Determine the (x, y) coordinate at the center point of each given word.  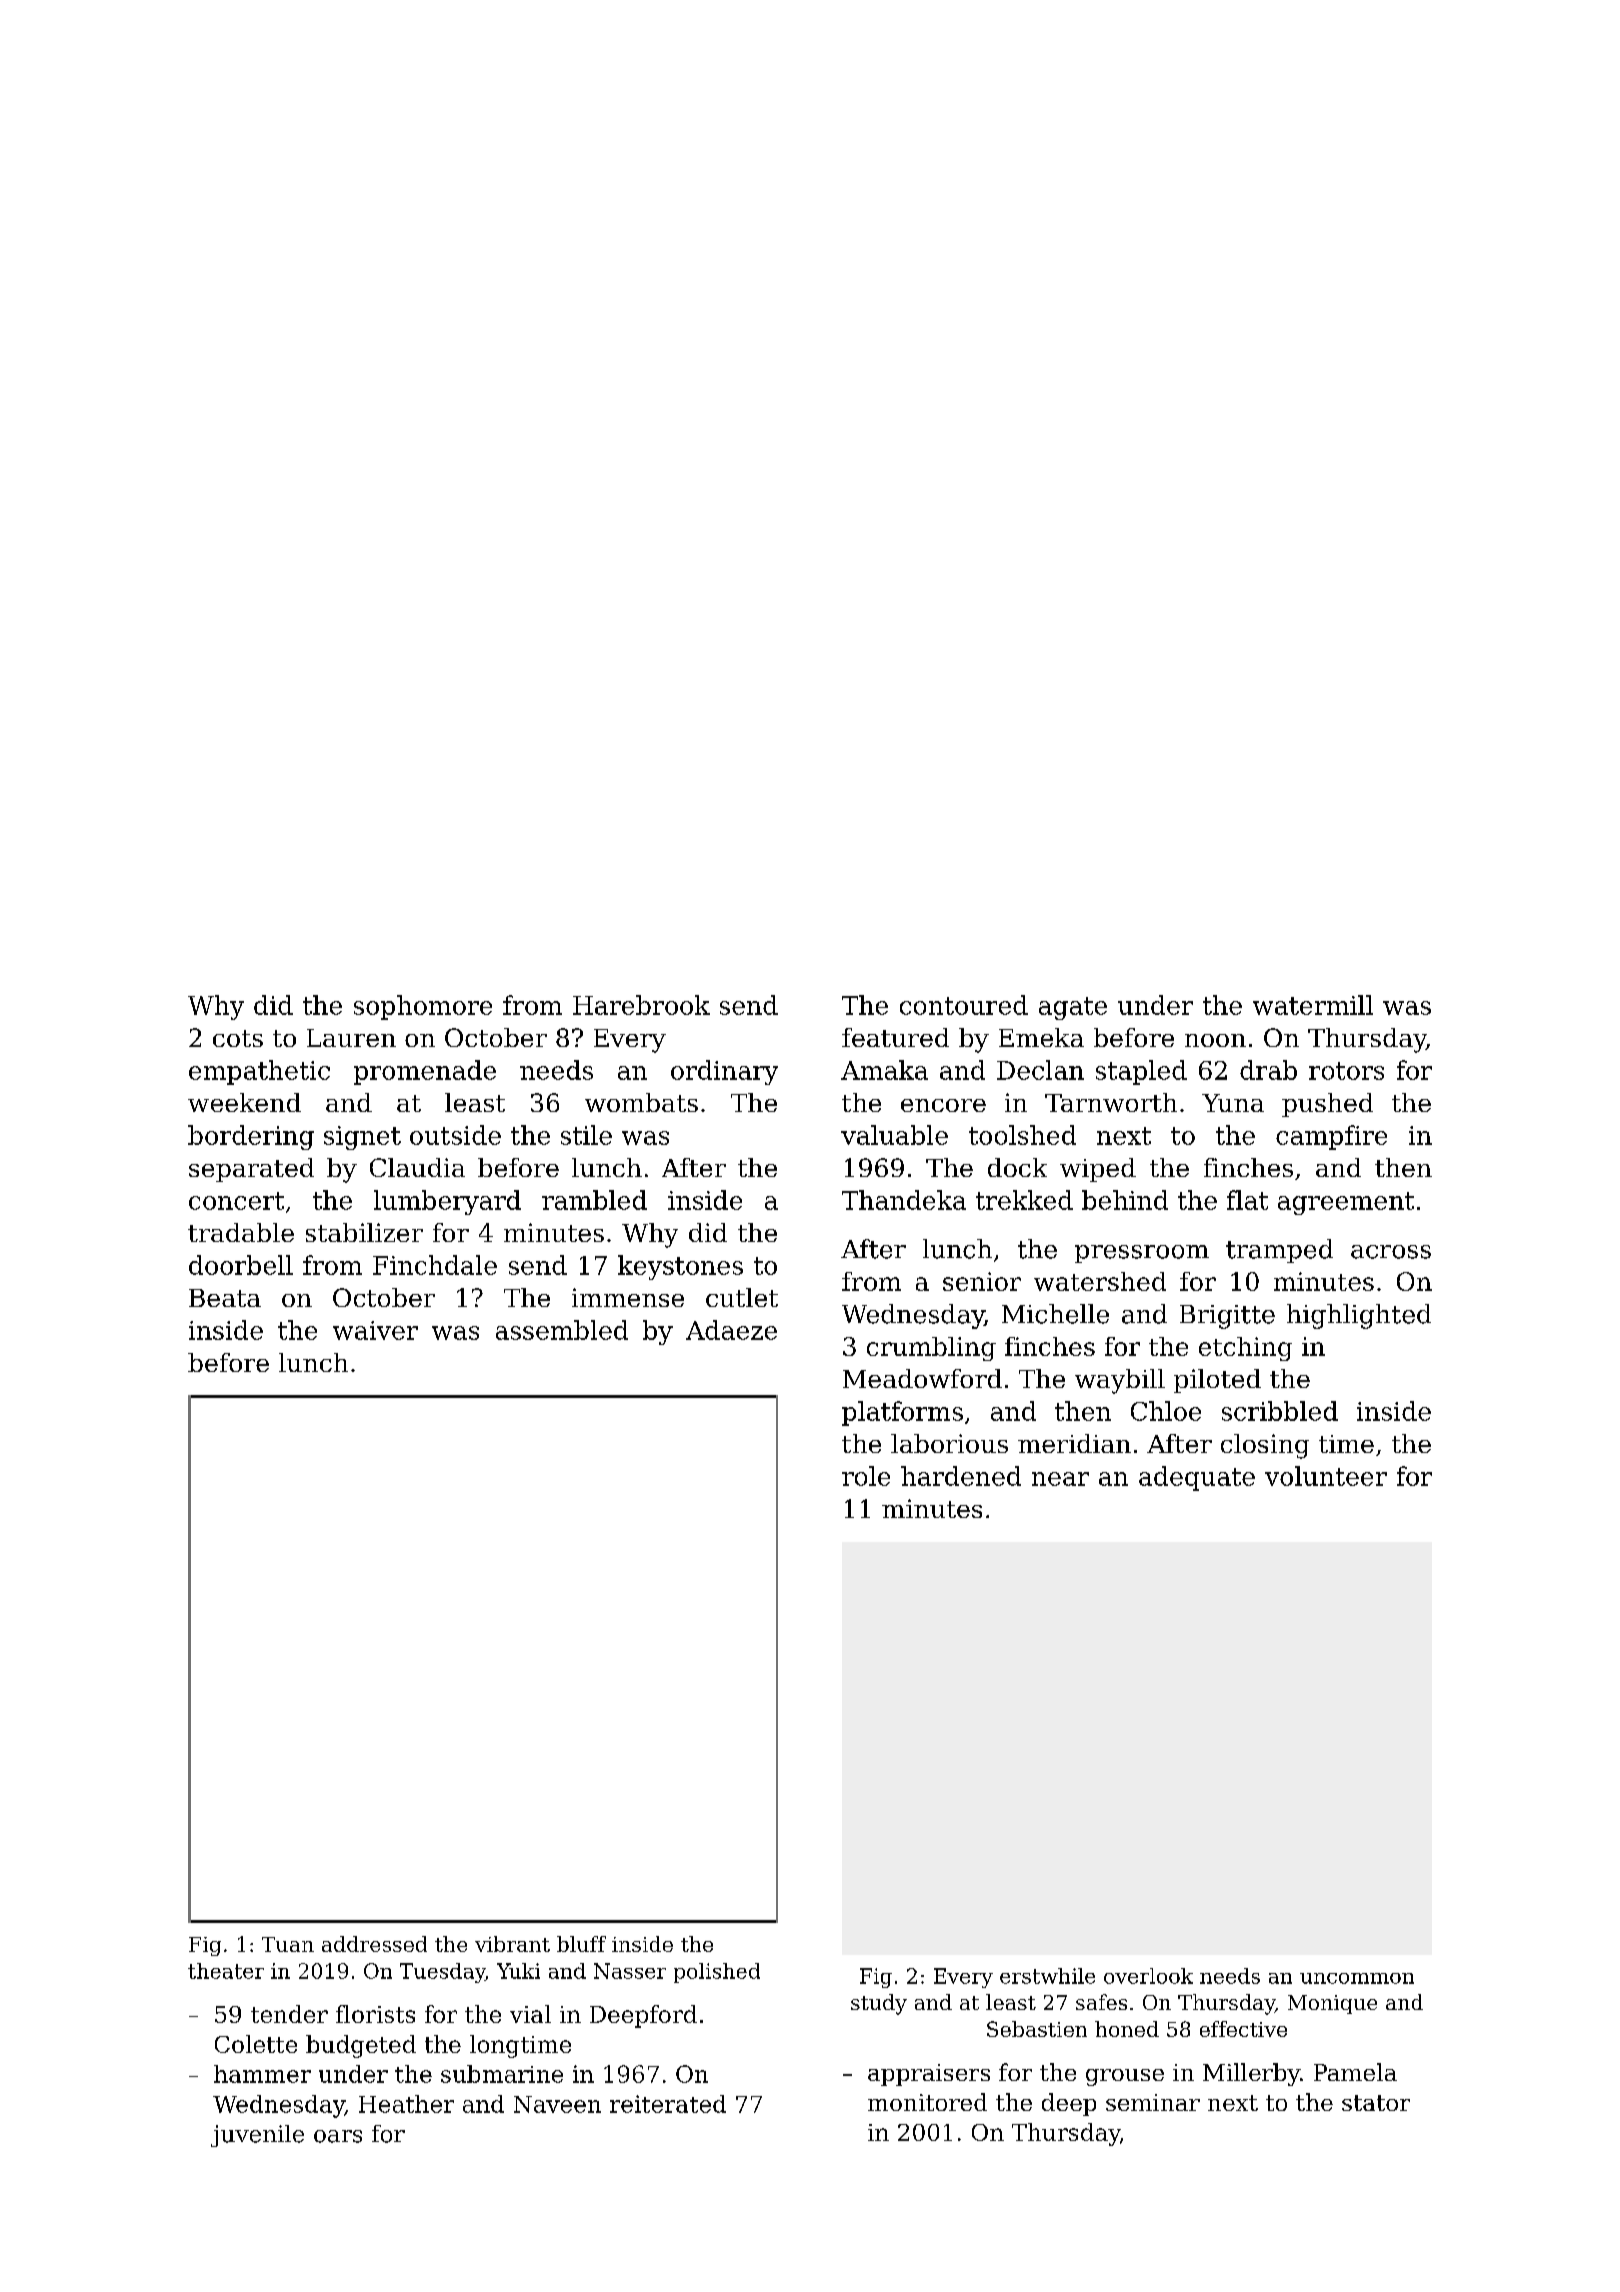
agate (1073, 1008)
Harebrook (641, 1005)
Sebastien (1037, 2029)
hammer (262, 2074)
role (866, 1476)
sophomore (423, 1007)
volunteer (1326, 1476)
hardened (961, 1476)
